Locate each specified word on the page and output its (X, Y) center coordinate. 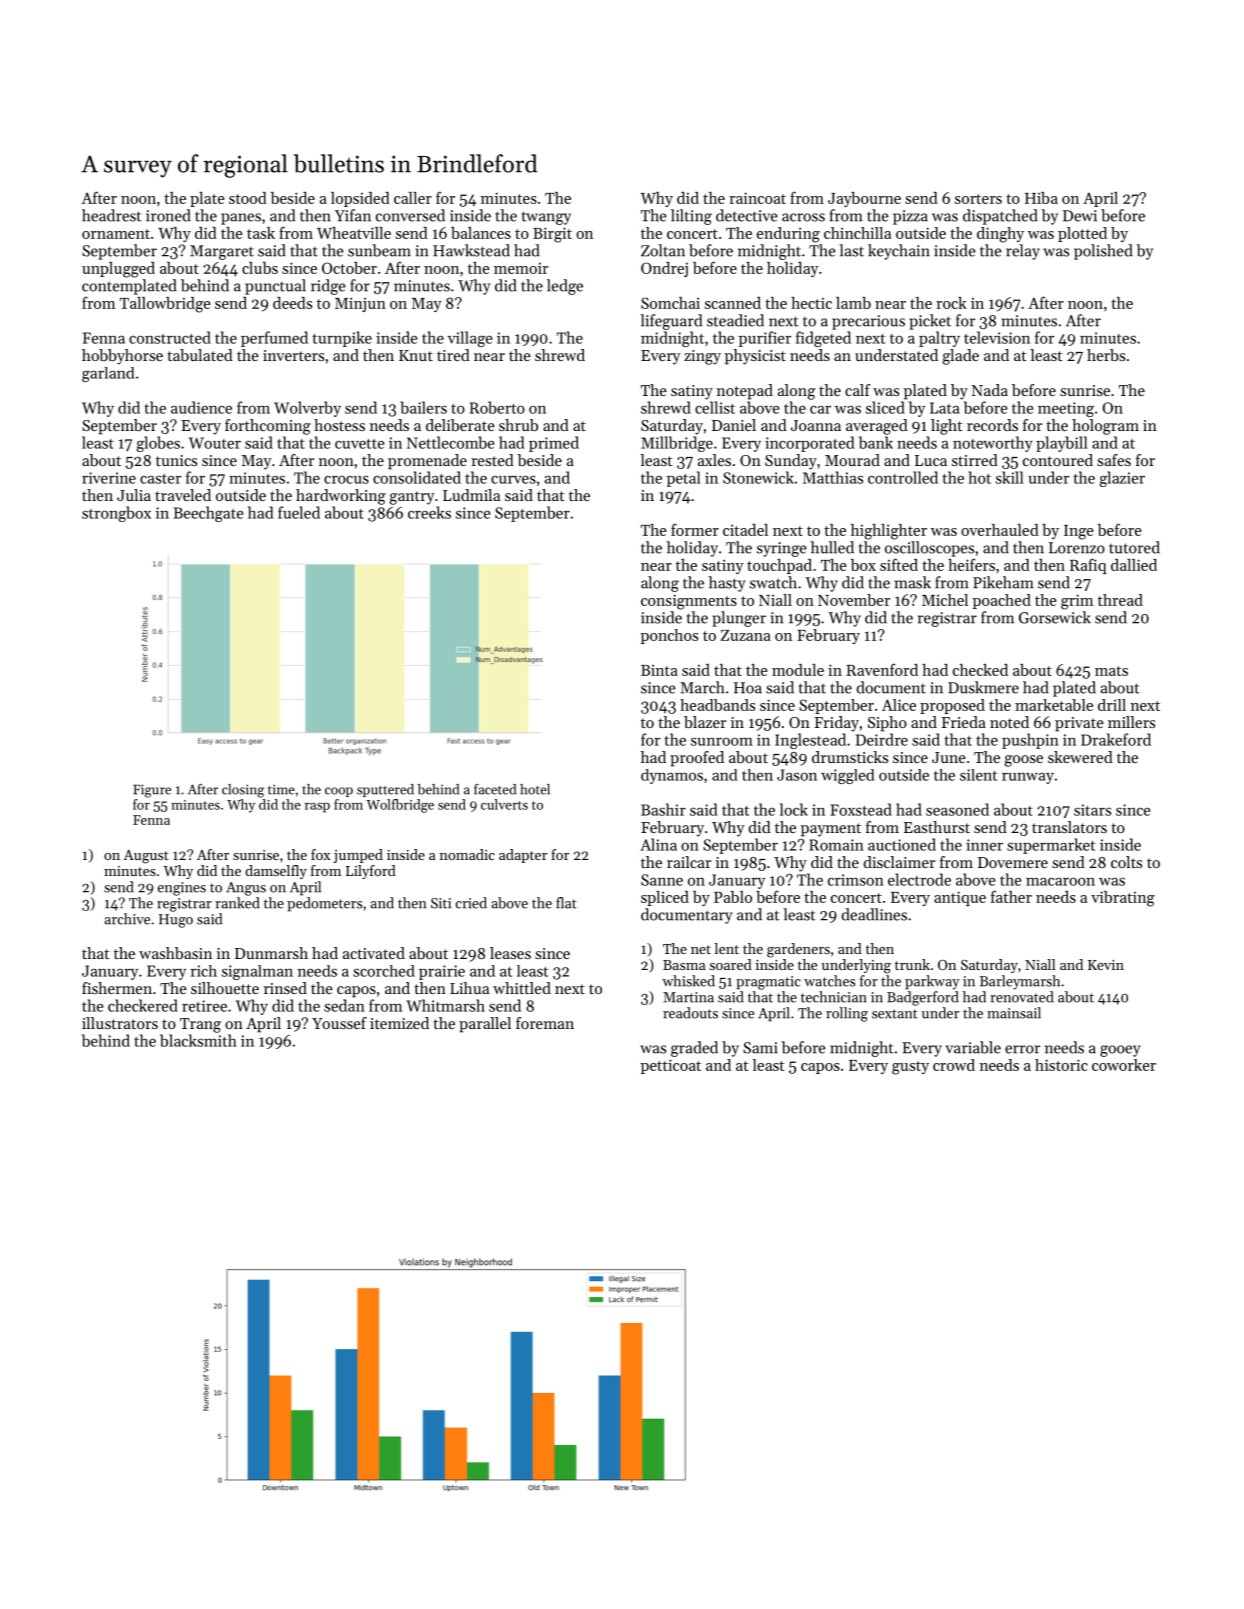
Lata (944, 408)
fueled (299, 512)
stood (248, 198)
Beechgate (208, 514)
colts (1126, 862)
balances (481, 233)
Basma (684, 965)
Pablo (733, 897)
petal (683, 479)
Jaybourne (864, 199)
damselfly (276, 872)
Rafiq (1088, 566)
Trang (200, 1025)
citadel (745, 530)
